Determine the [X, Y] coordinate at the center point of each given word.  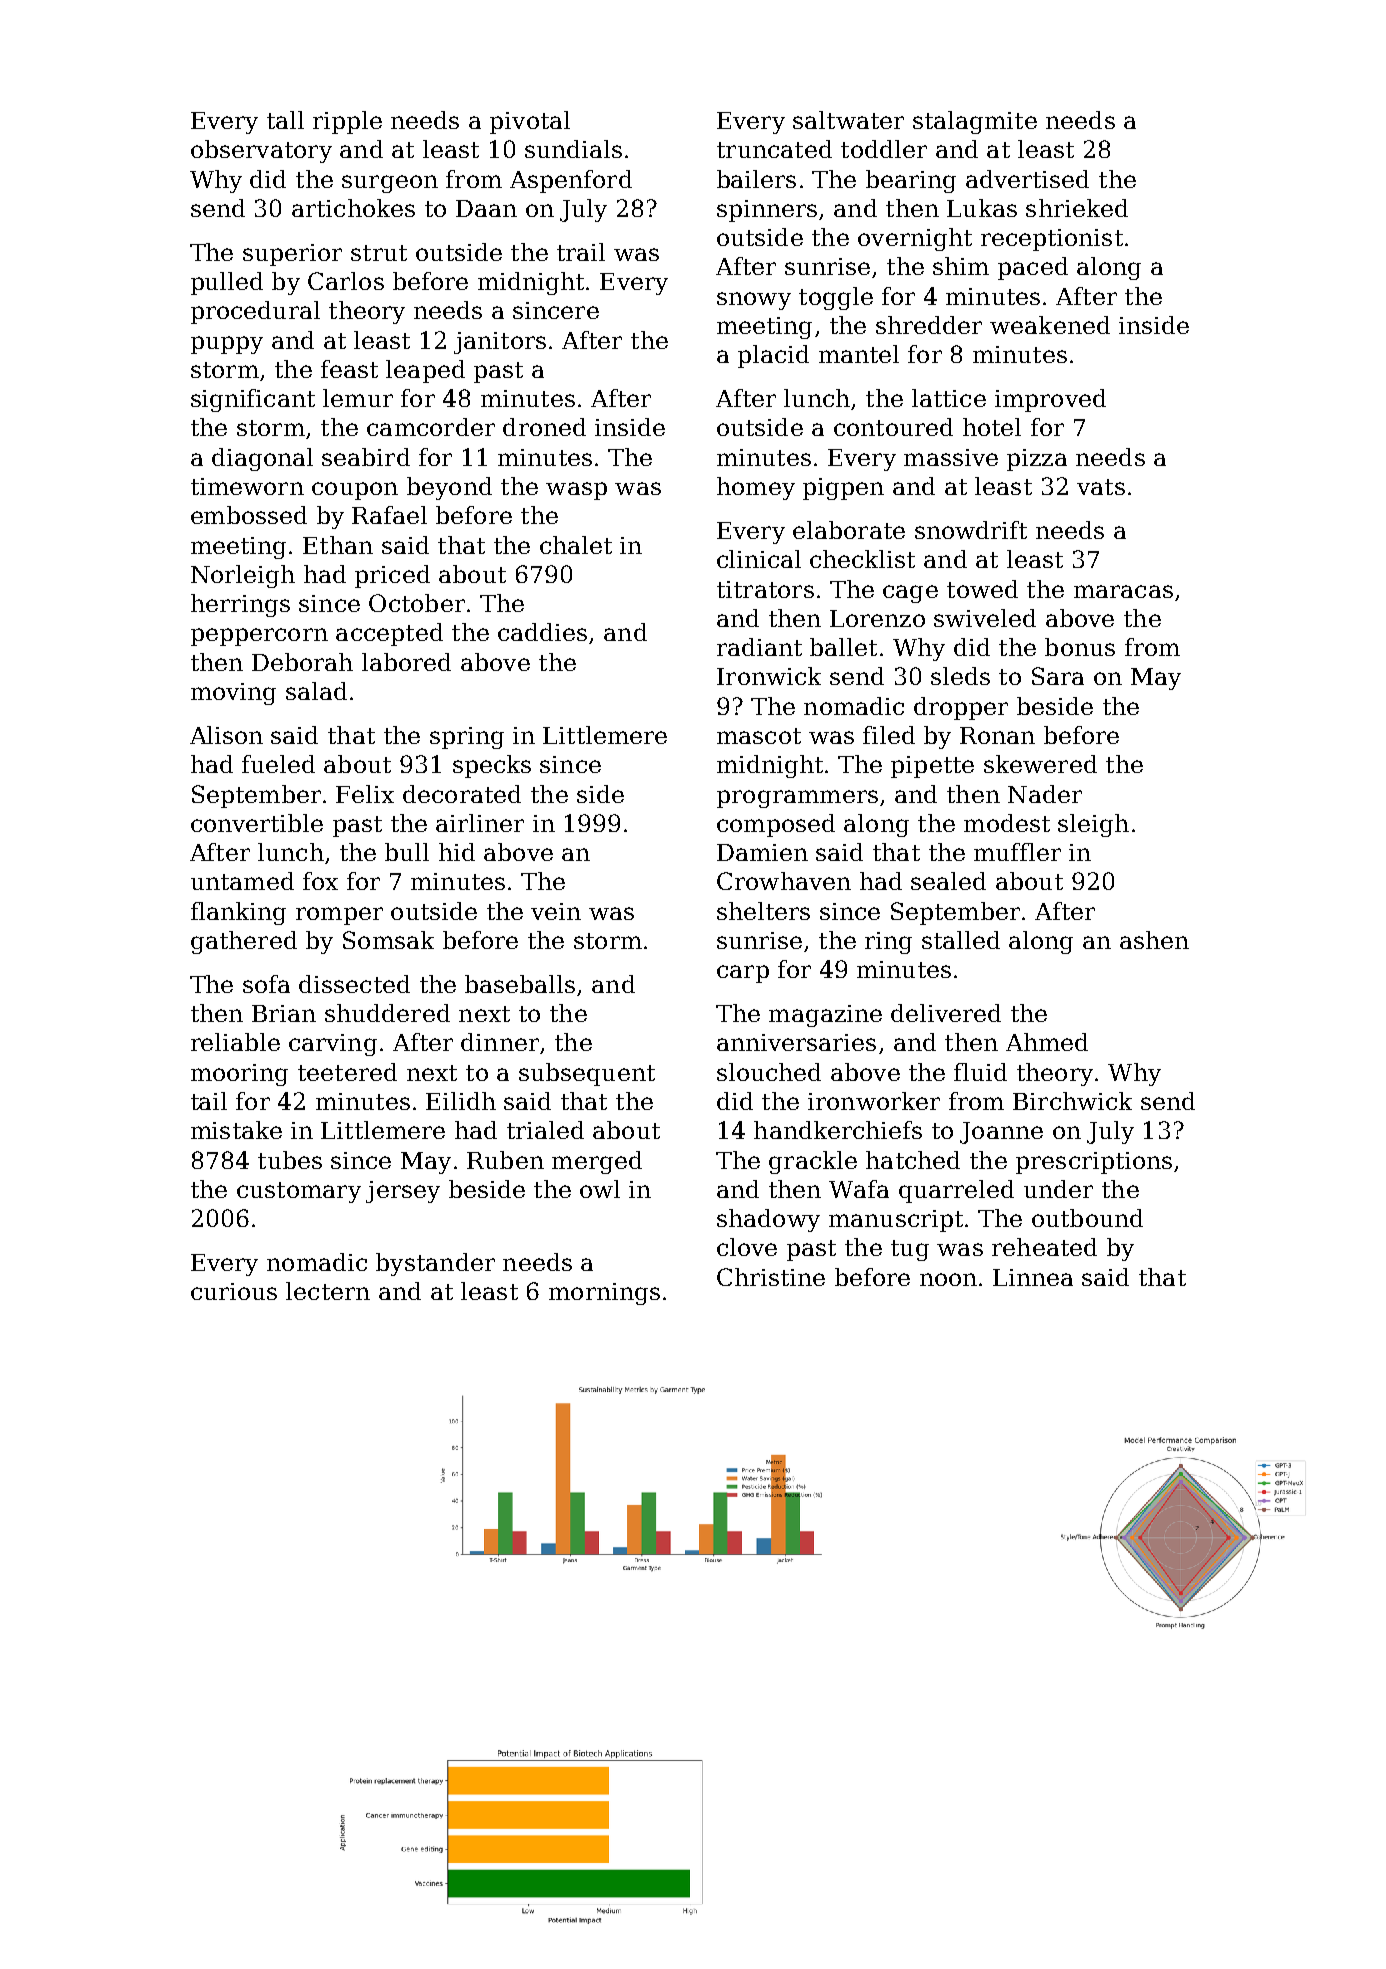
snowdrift [971, 530]
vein [556, 911]
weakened [1050, 325]
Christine [771, 1277]
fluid [980, 1072]
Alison [226, 735]
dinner [500, 1042]
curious [234, 1291]
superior [292, 255]
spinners [767, 211]
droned [544, 427]
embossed [249, 515]
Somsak [388, 940]
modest [1007, 823]
